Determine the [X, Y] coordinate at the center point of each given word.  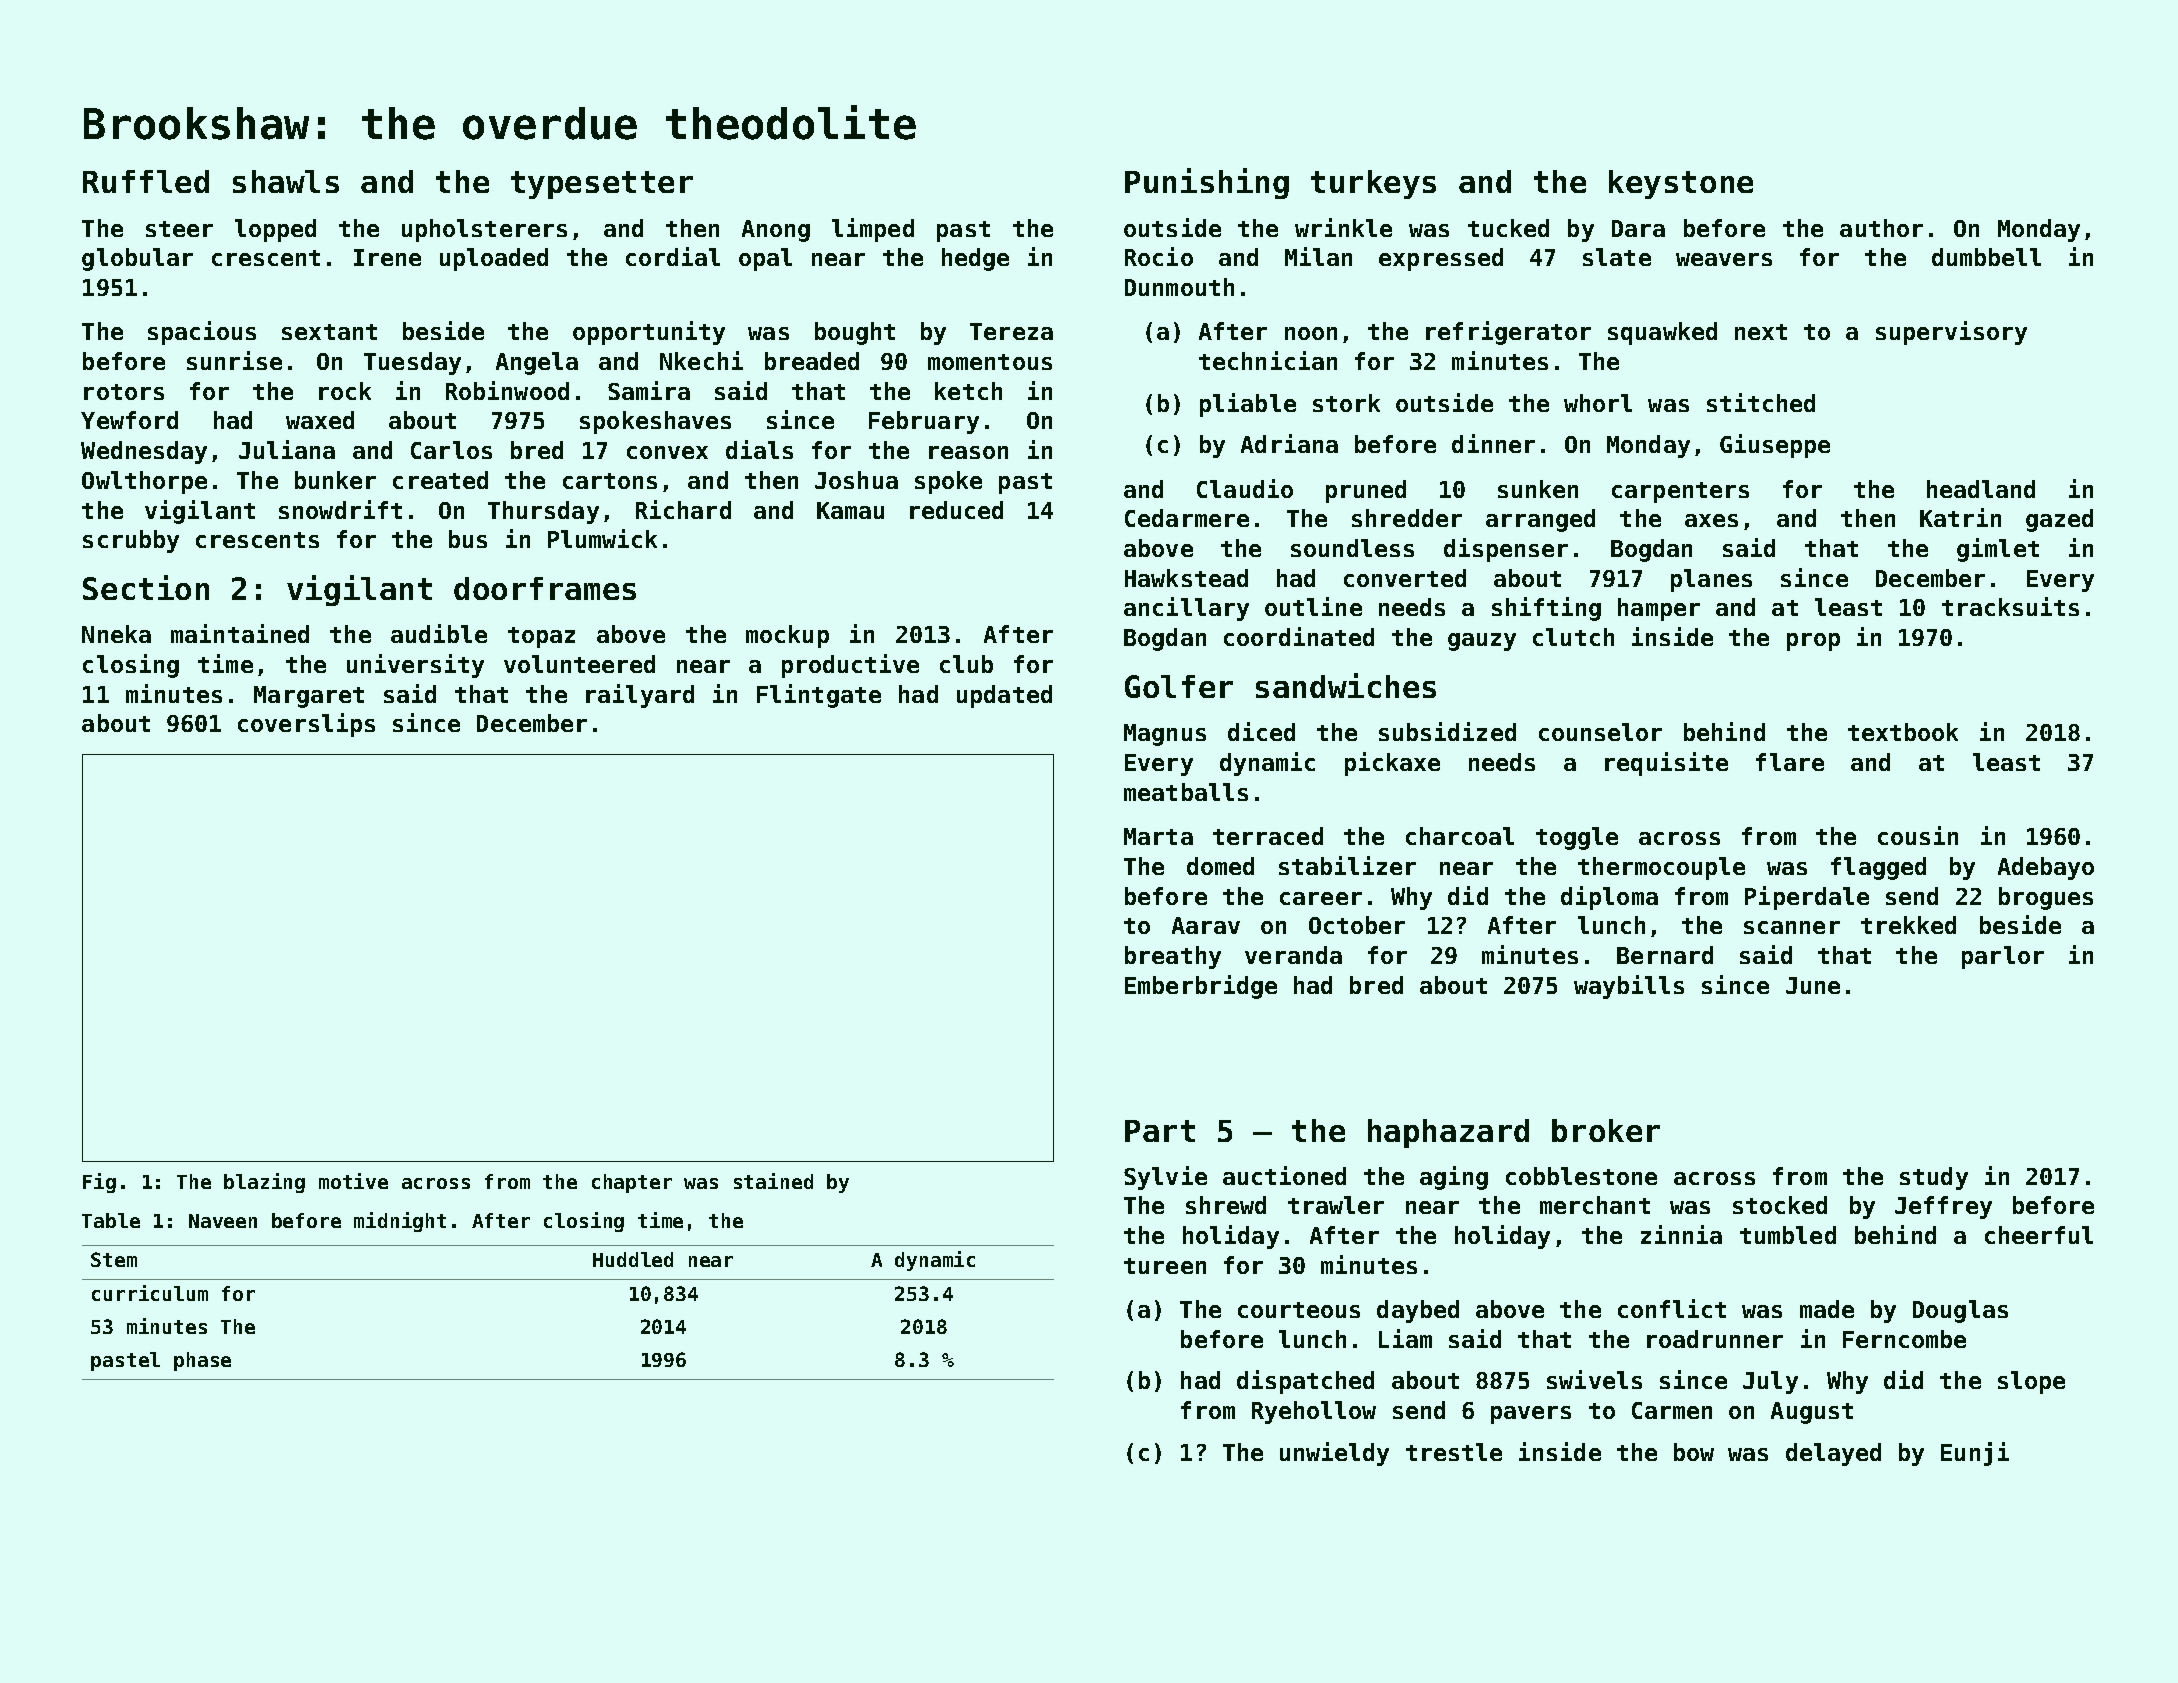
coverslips [306, 725]
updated [1004, 696]
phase [202, 1361]
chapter [632, 1183]
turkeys [1373, 184]
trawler [1336, 1205]
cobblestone [1581, 1176]
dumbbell [1986, 257]
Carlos [451, 450]
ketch [968, 391]
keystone [1681, 184]
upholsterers [484, 230]
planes [1711, 580]
